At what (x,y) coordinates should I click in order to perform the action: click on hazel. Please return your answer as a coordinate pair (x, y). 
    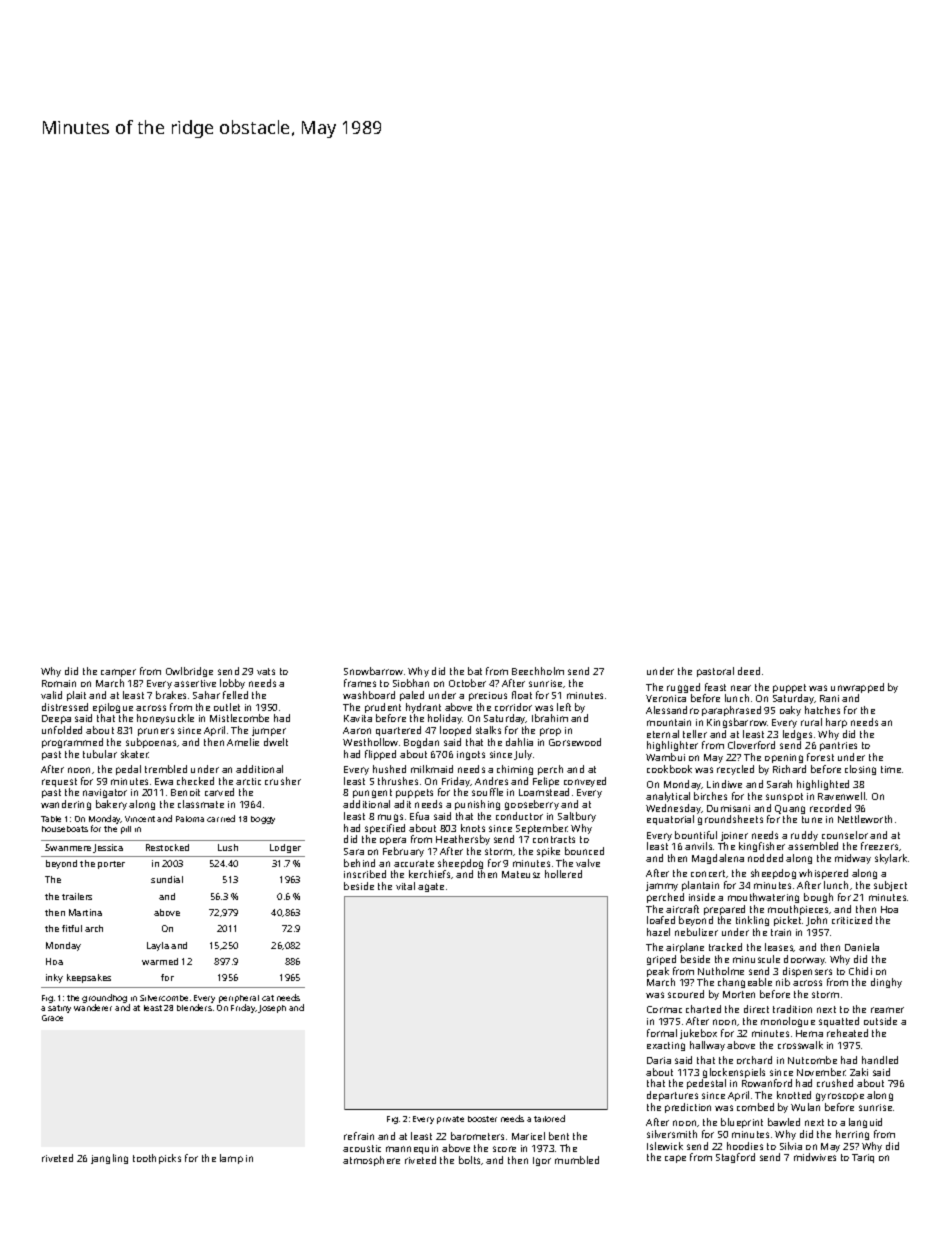
    Looking at the image, I should click on (658, 932).
